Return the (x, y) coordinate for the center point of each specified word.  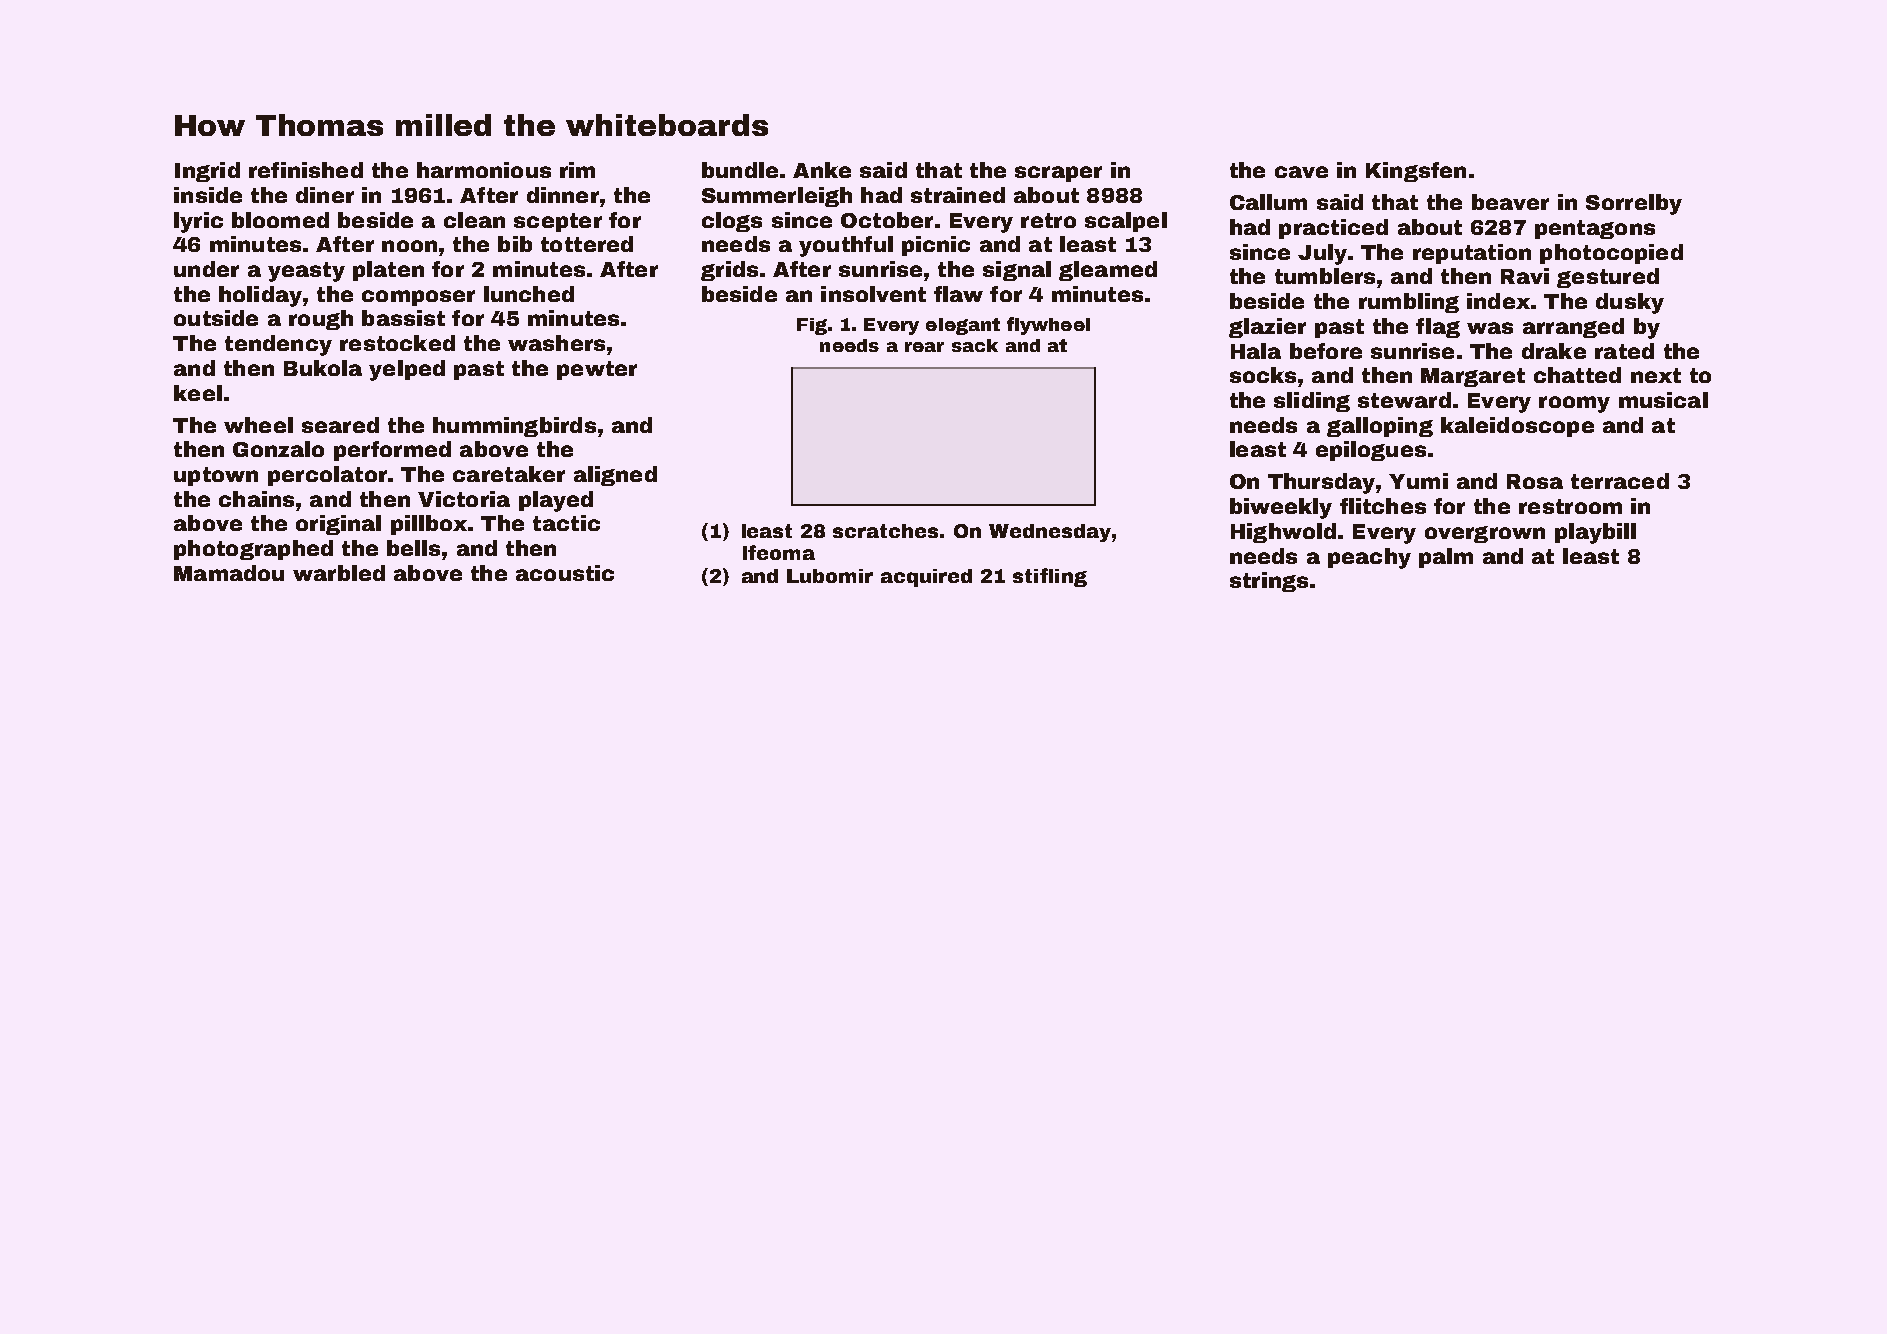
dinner (563, 195)
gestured (1608, 278)
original (338, 525)
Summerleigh (777, 197)
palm (1446, 558)
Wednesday (1050, 533)
